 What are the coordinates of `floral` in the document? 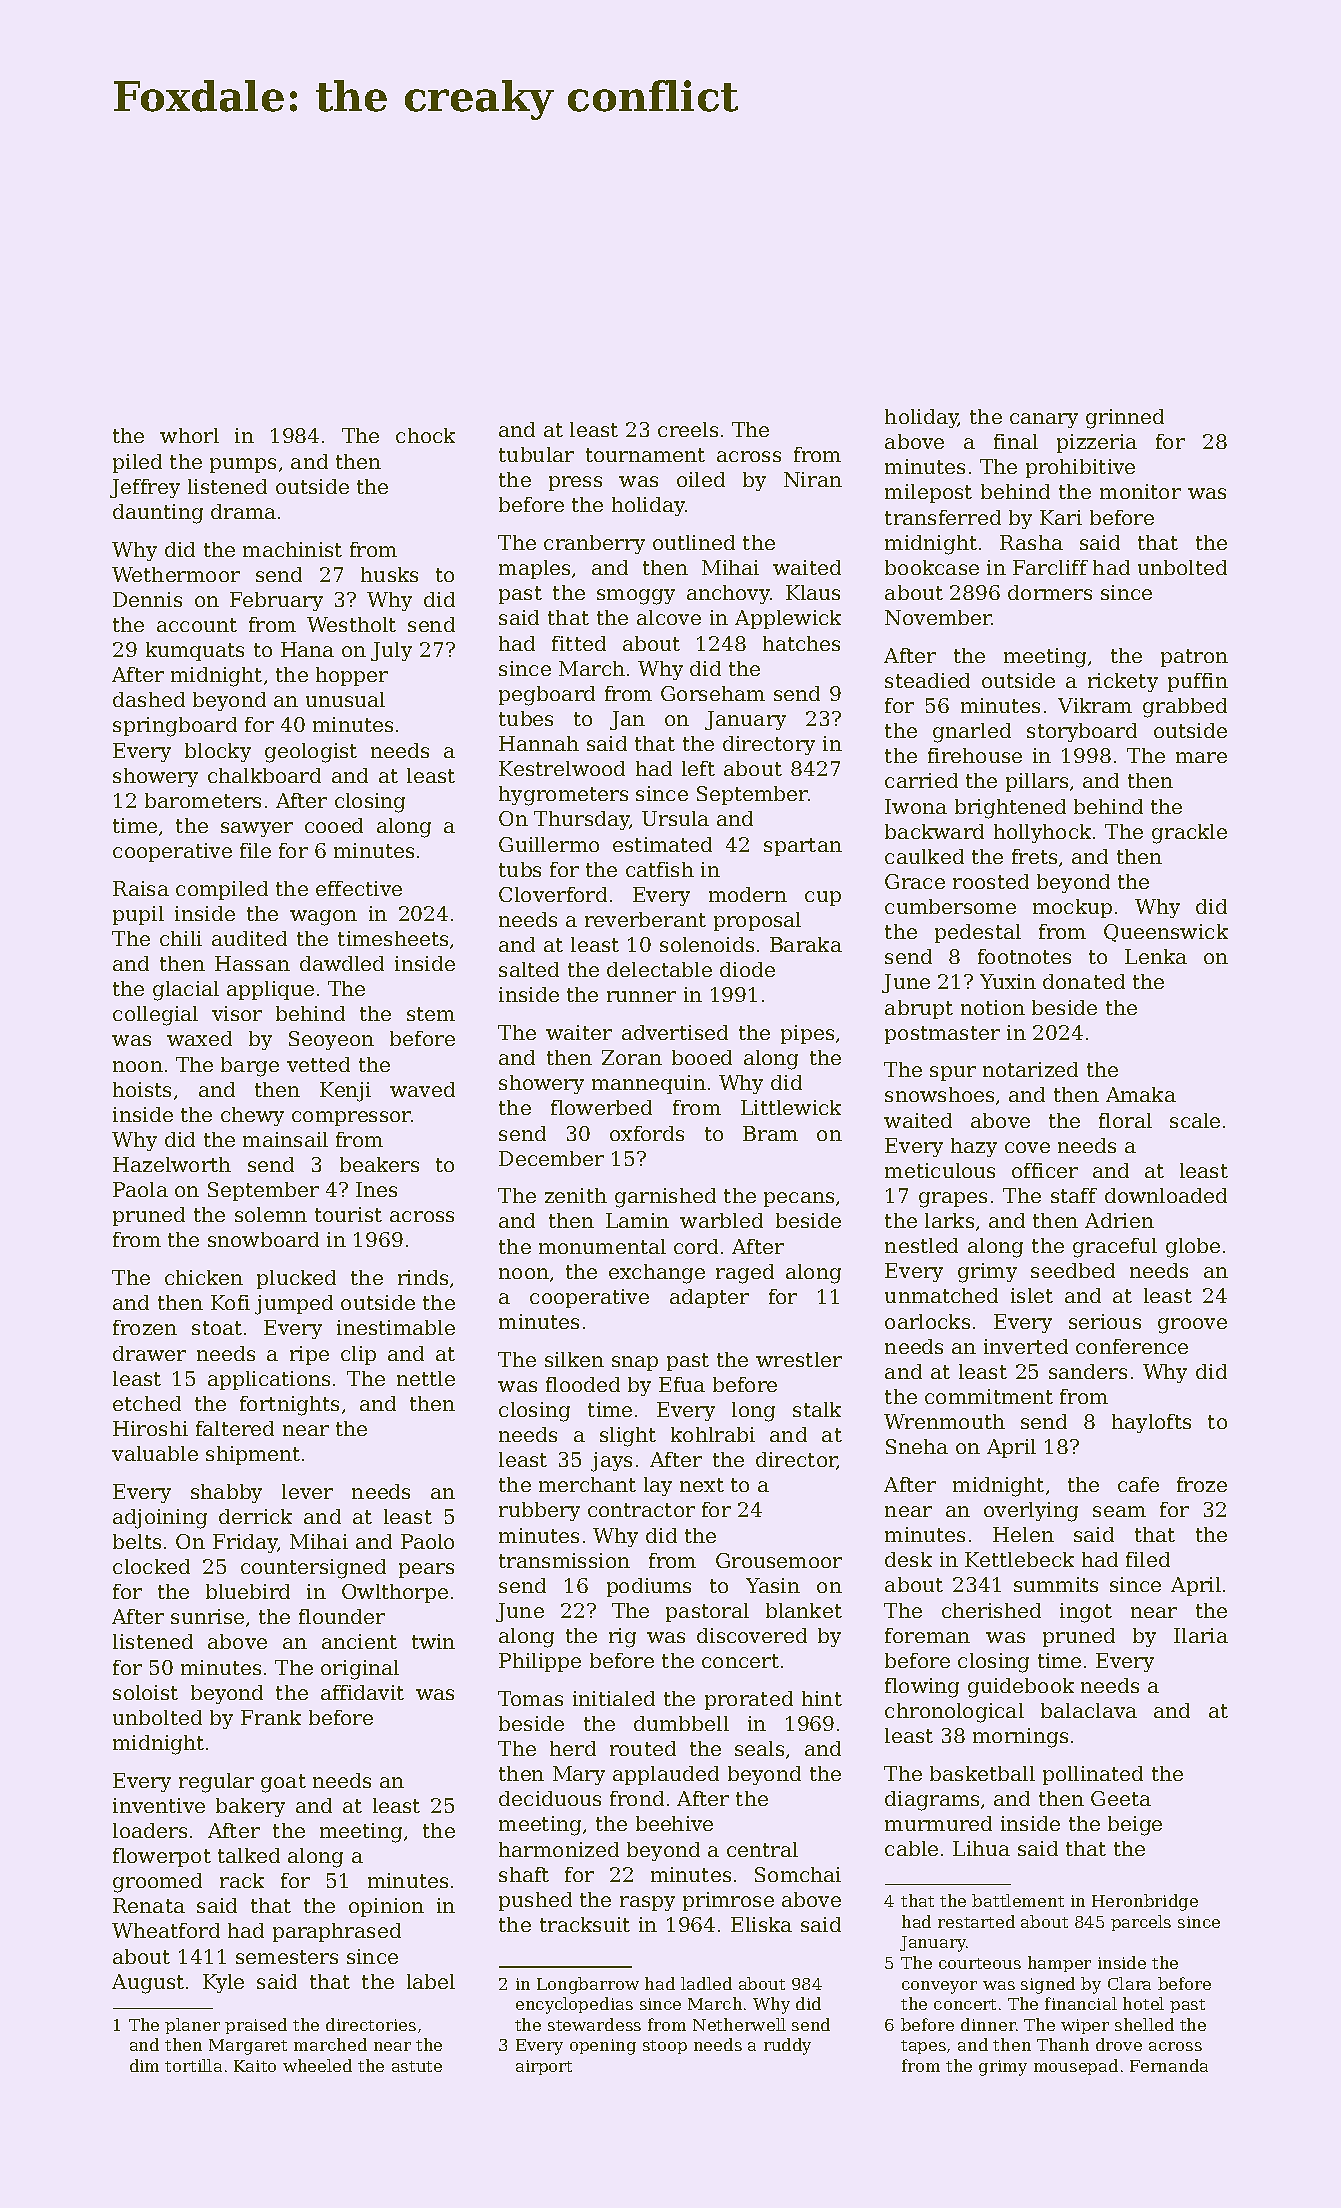 It's located at (1125, 1120).
